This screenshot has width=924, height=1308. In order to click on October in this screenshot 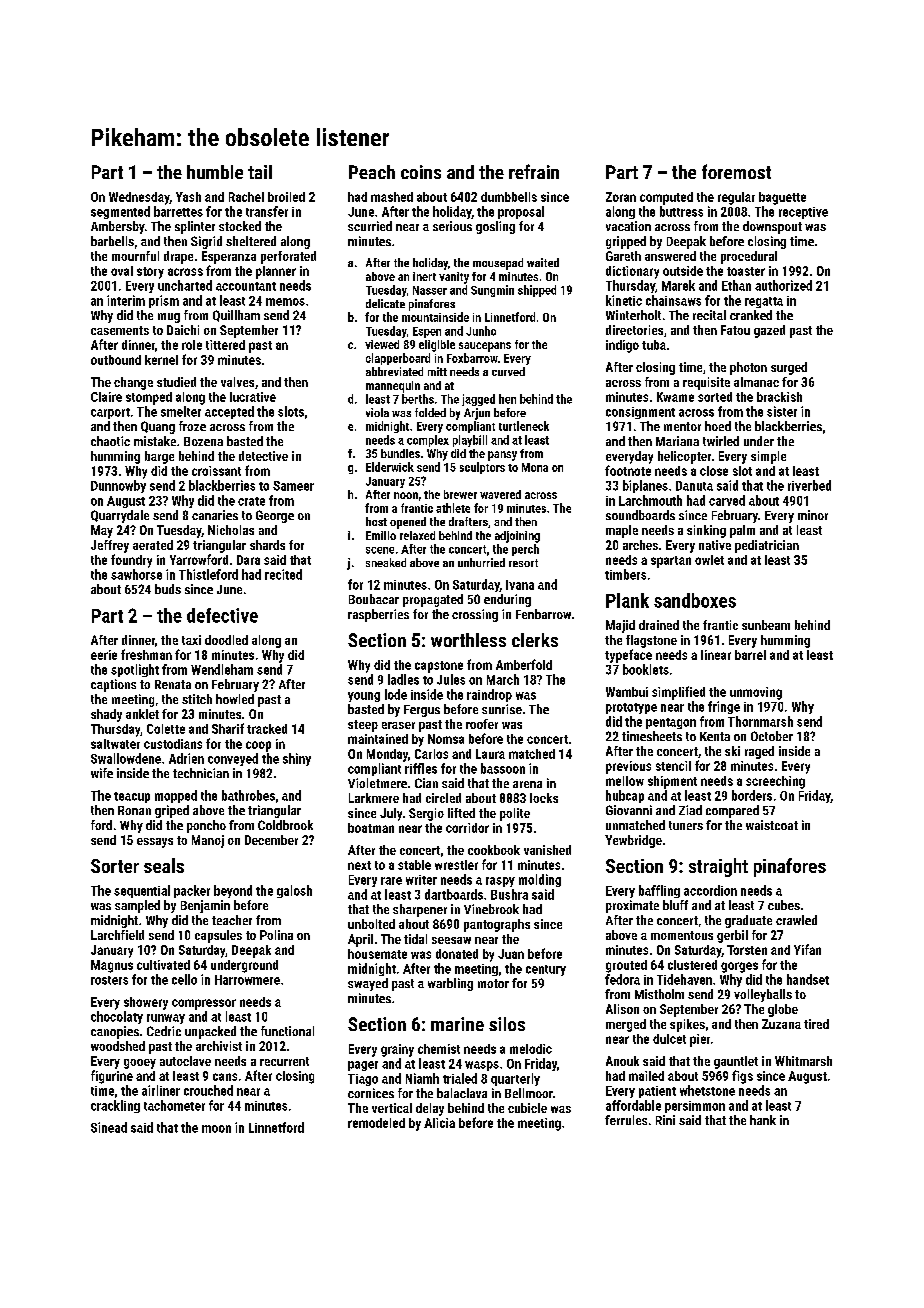, I will do `click(772, 736)`.
